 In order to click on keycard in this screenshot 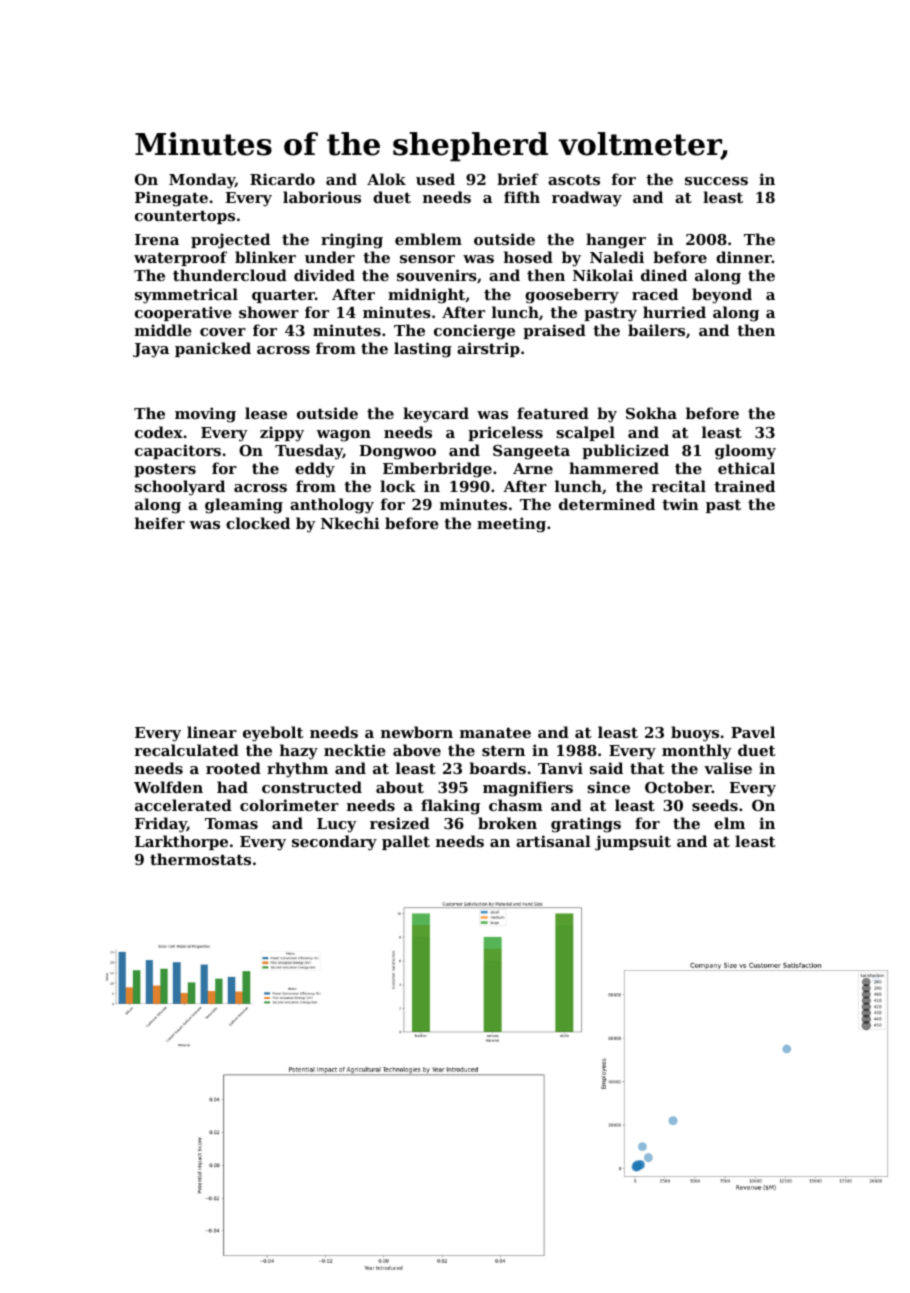, I will do `click(436, 415)`.
